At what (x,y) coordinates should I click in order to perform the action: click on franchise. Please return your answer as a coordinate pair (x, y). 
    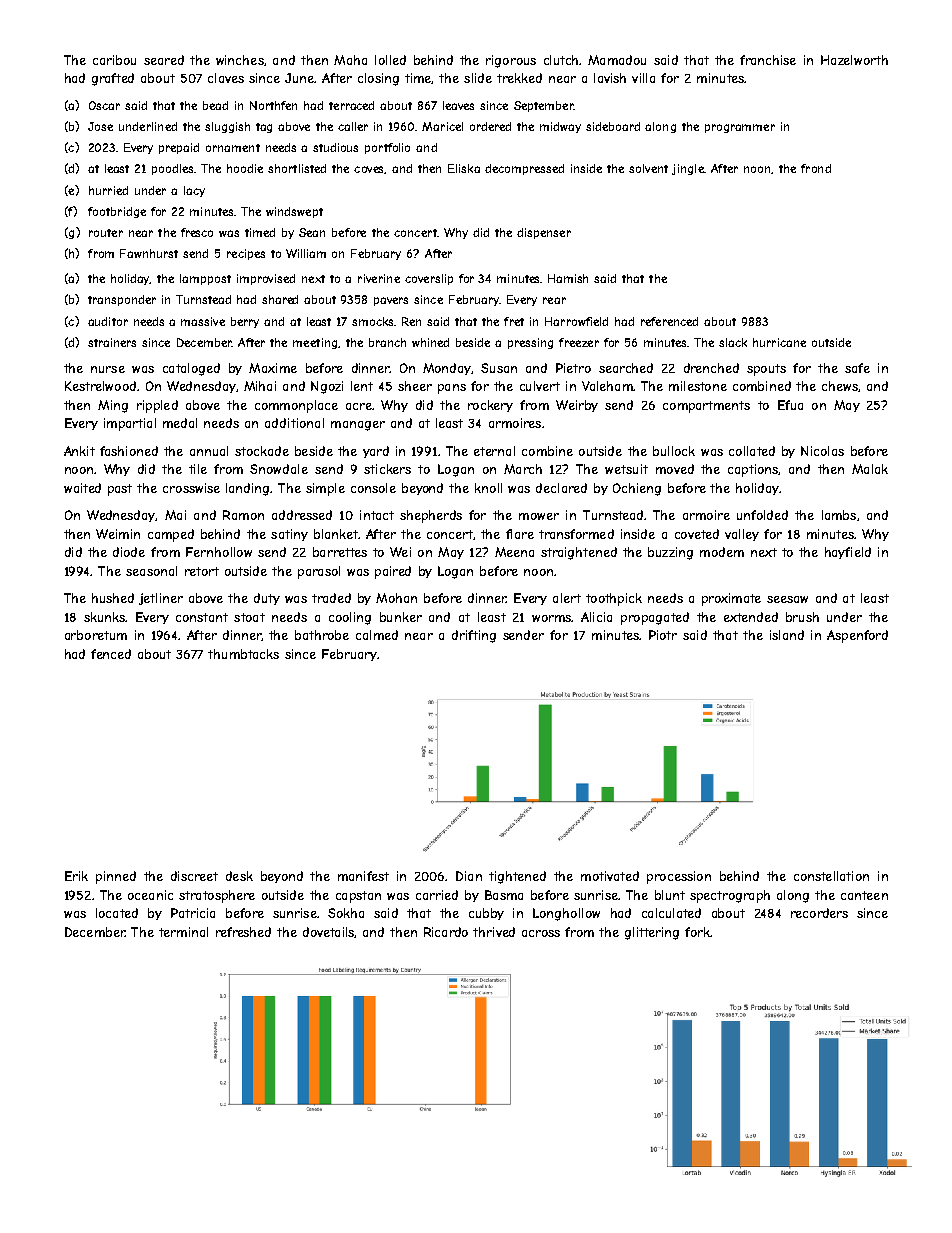
    Looking at the image, I should click on (768, 60).
